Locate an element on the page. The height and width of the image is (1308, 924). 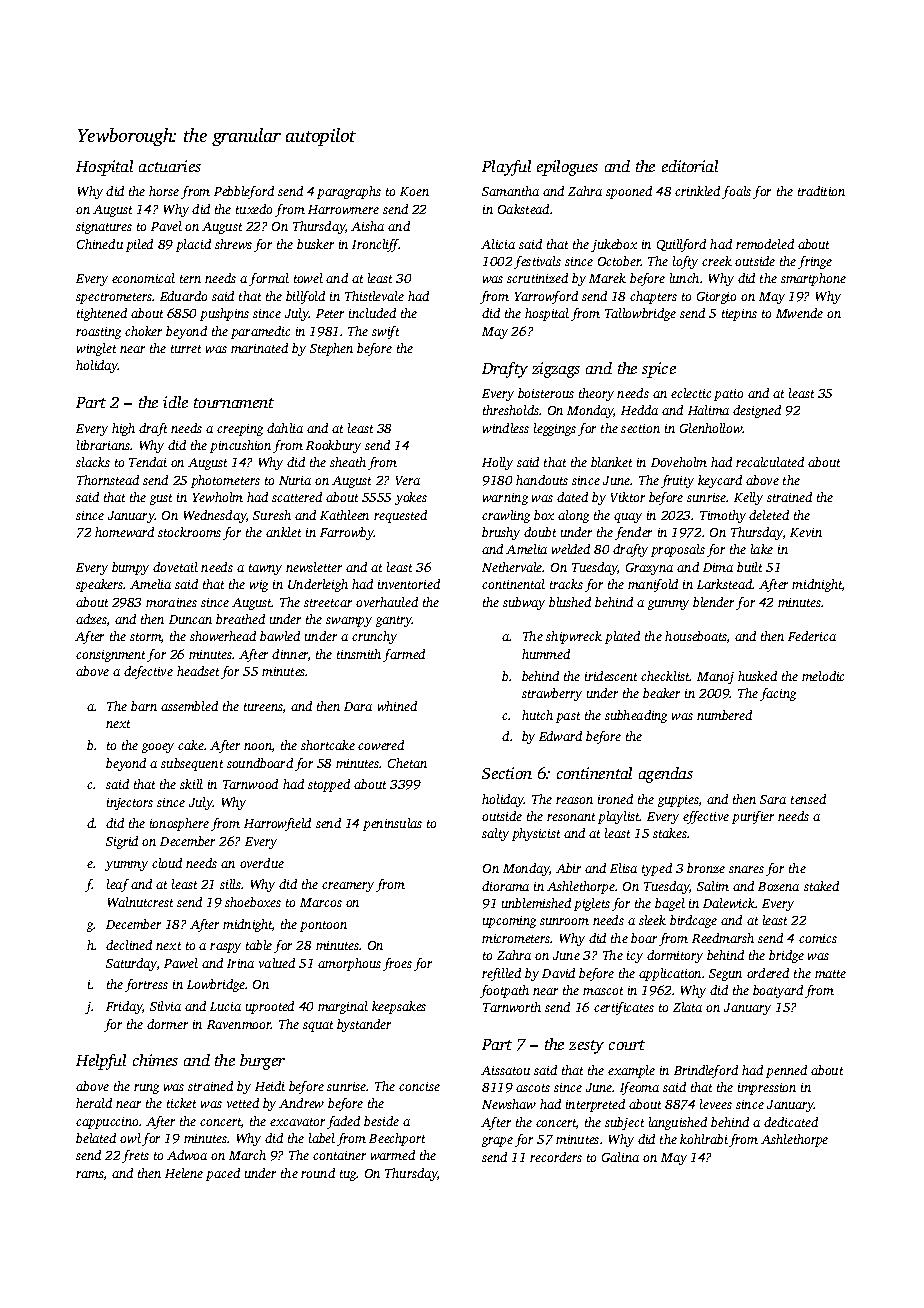
Mwende is located at coordinates (799, 313).
